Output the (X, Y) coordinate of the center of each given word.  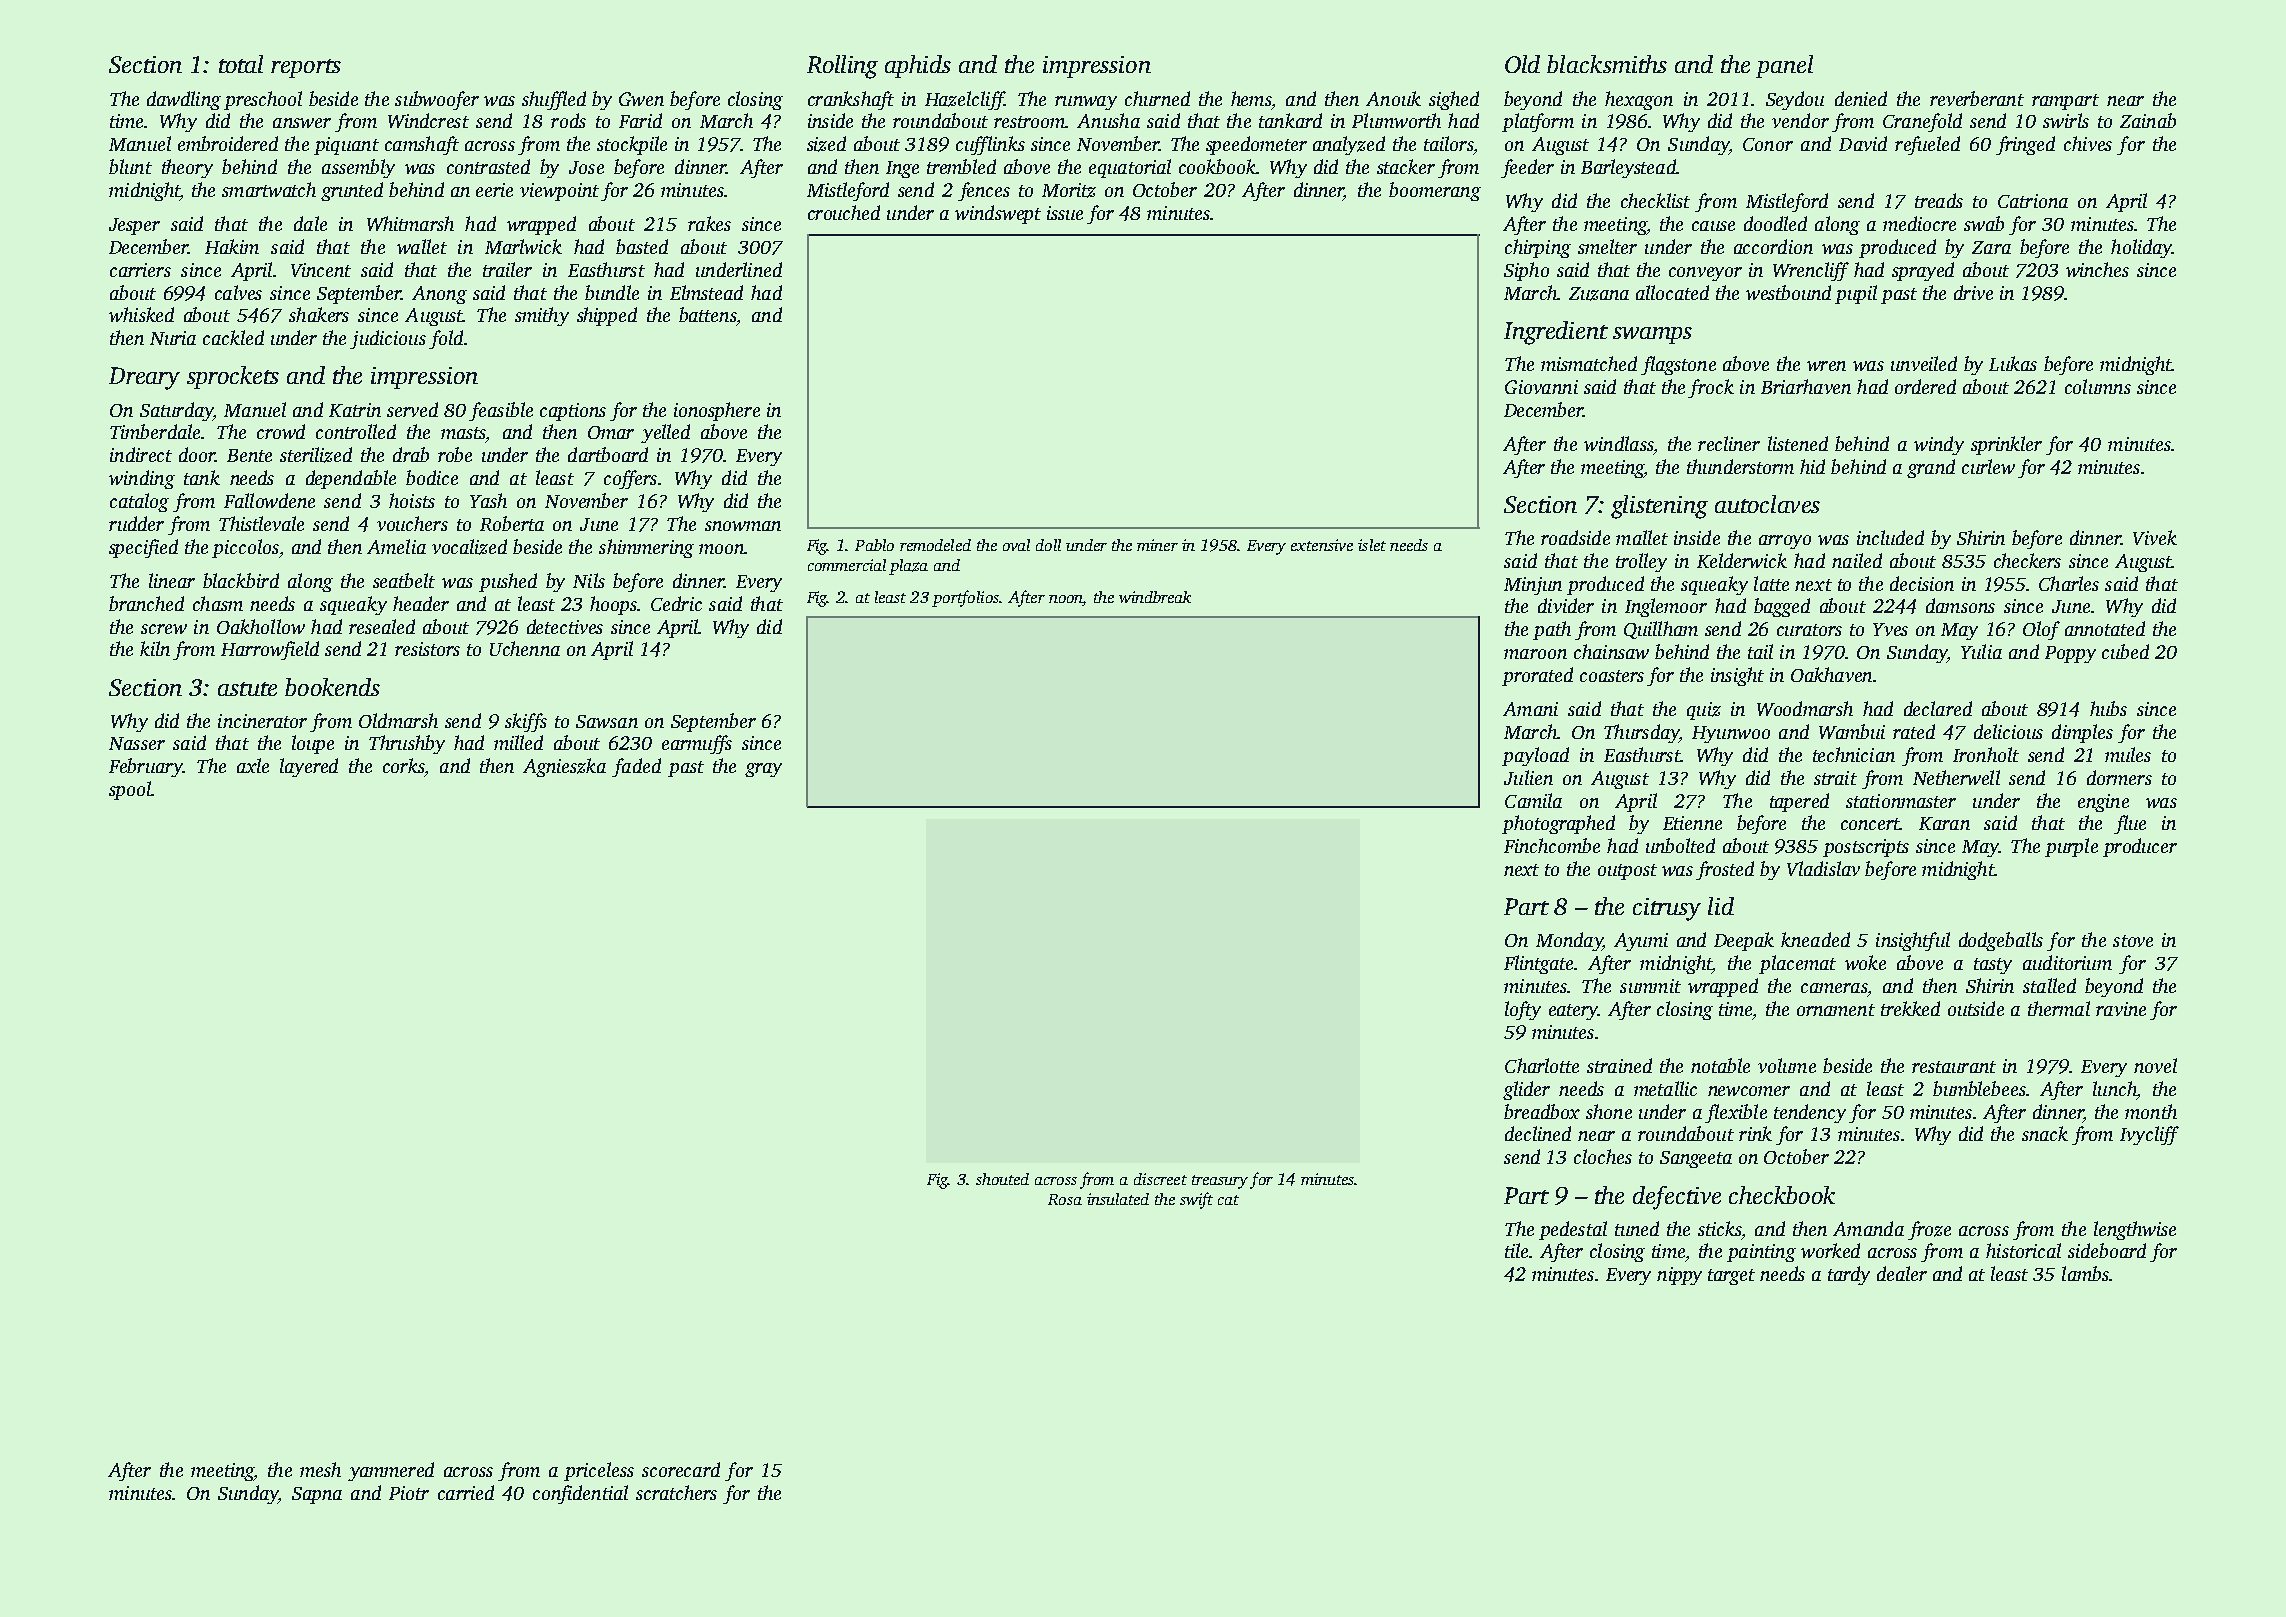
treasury (1220, 1182)
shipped (607, 316)
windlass (1618, 443)
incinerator (262, 721)
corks (403, 765)
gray (763, 770)
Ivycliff (2149, 1135)
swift (1196, 1200)
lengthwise (2135, 1230)
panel (1784, 66)
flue (2130, 824)
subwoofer (437, 100)
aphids (918, 66)
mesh (320, 1469)
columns (2098, 386)
